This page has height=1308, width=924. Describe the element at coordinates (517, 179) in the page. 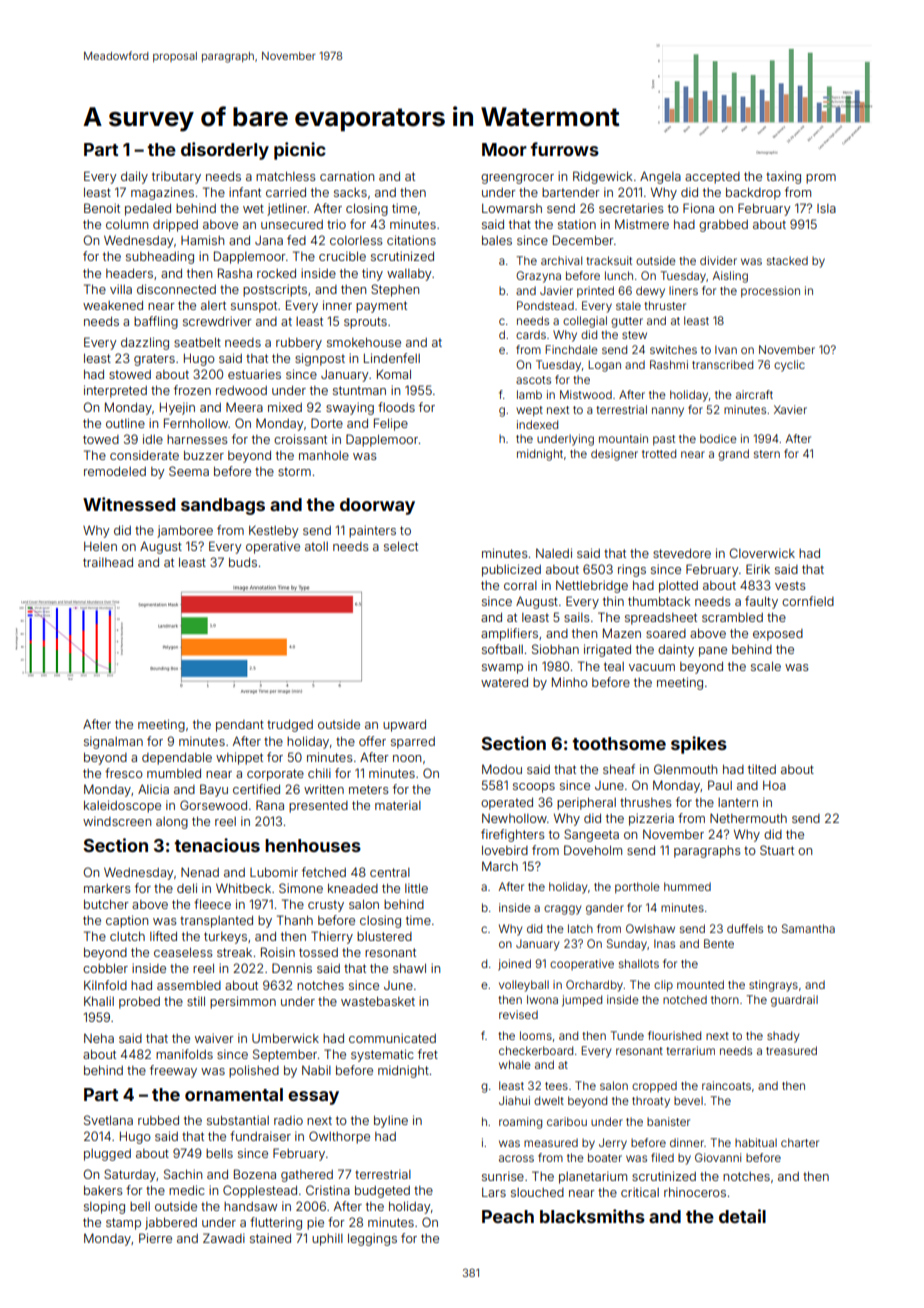

I see `greengrocer` at that location.
